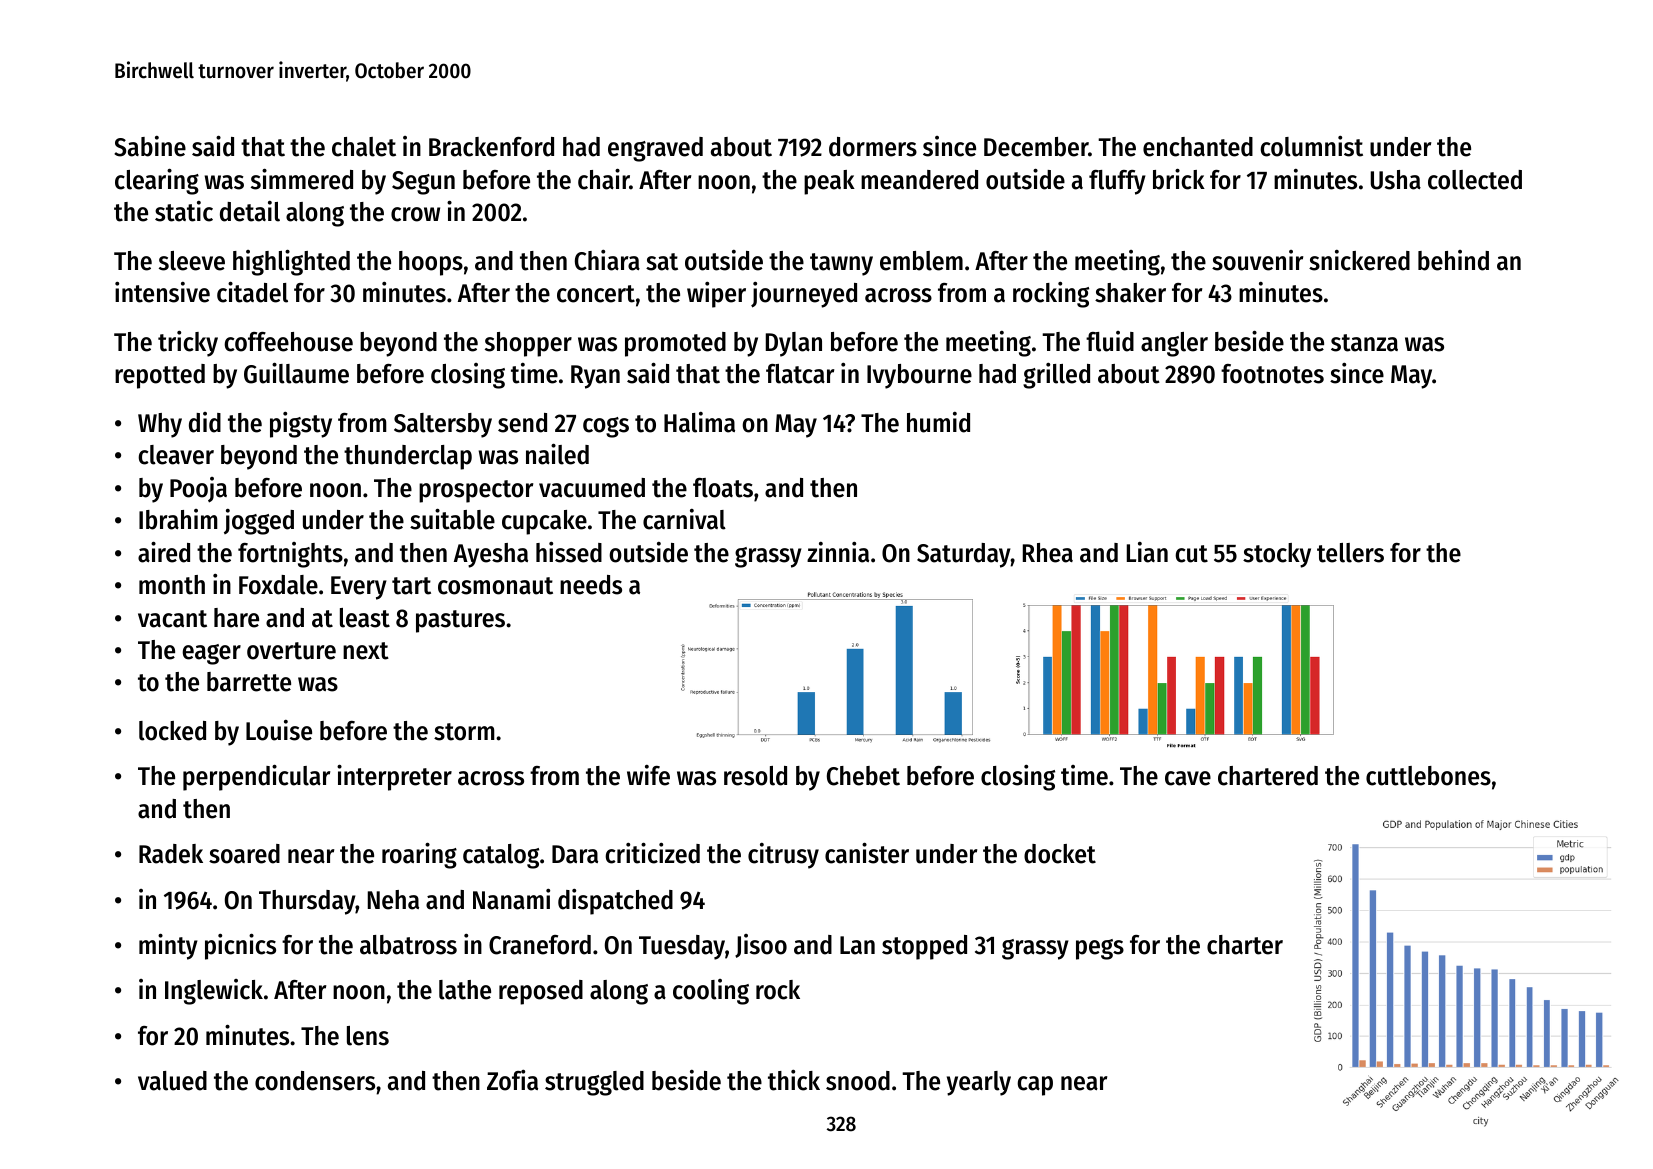 The height and width of the screenshot is (1169, 1653). Describe the element at coordinates (1174, 344) in the screenshot. I see `angler` at that location.
